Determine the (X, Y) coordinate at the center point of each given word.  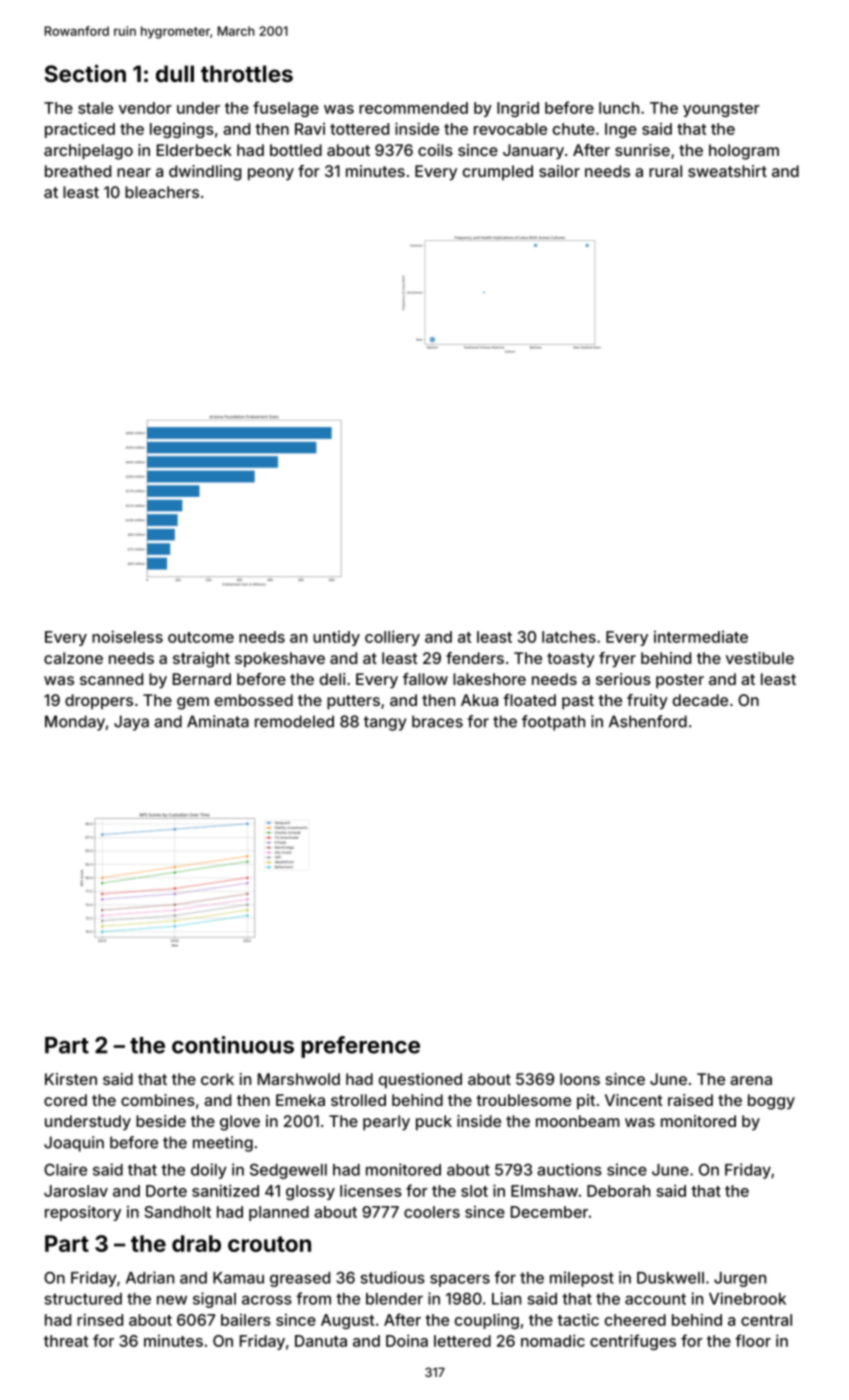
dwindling (205, 173)
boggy (771, 1102)
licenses (371, 1190)
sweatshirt (727, 171)
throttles (247, 73)
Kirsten (71, 1079)
